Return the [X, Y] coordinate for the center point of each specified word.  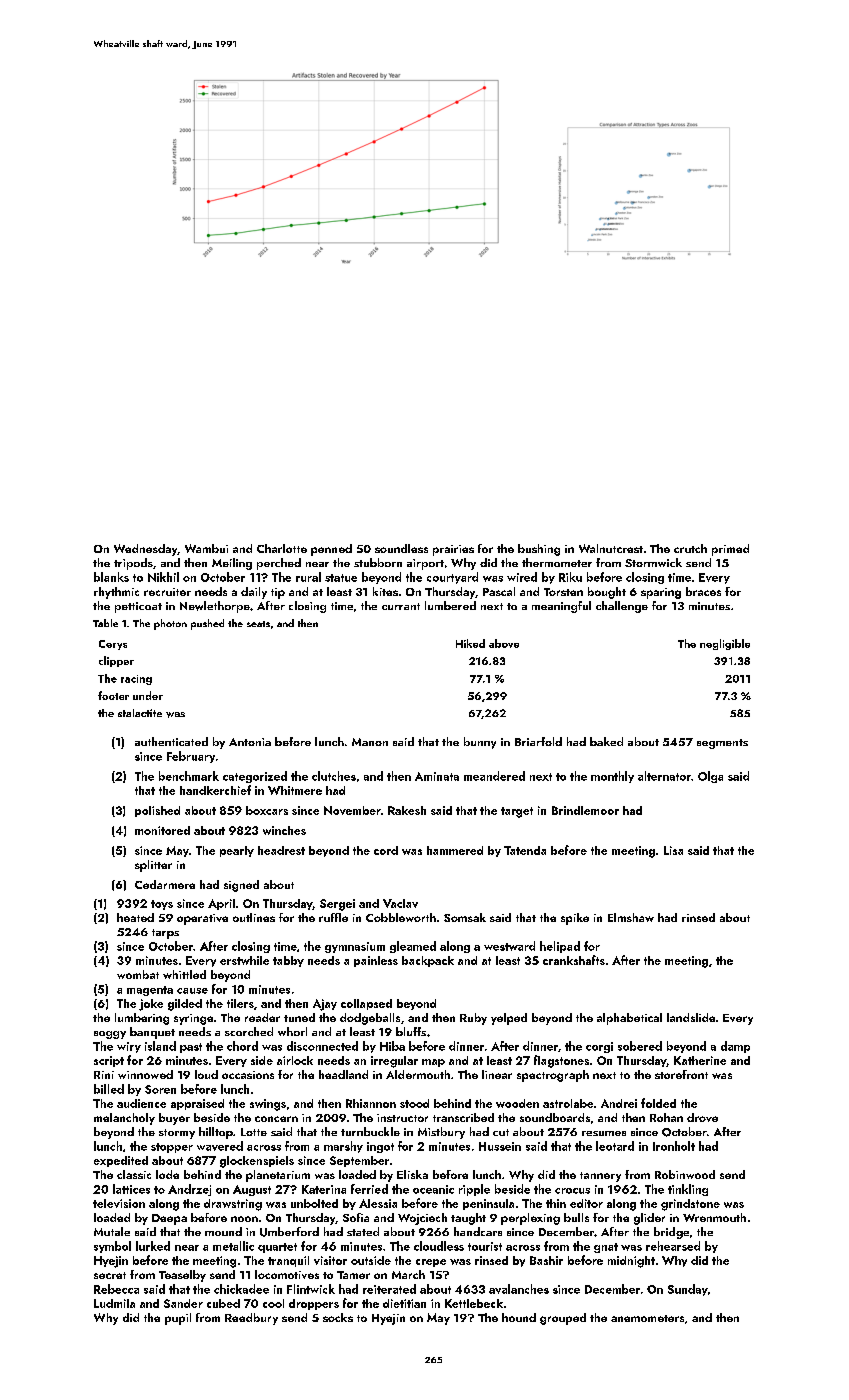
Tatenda [525, 850]
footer [113, 695]
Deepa [169, 1219]
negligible [725, 644]
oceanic [433, 1189]
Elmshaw [631, 917]
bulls [576, 1217]
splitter [153, 866]
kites [385, 591]
